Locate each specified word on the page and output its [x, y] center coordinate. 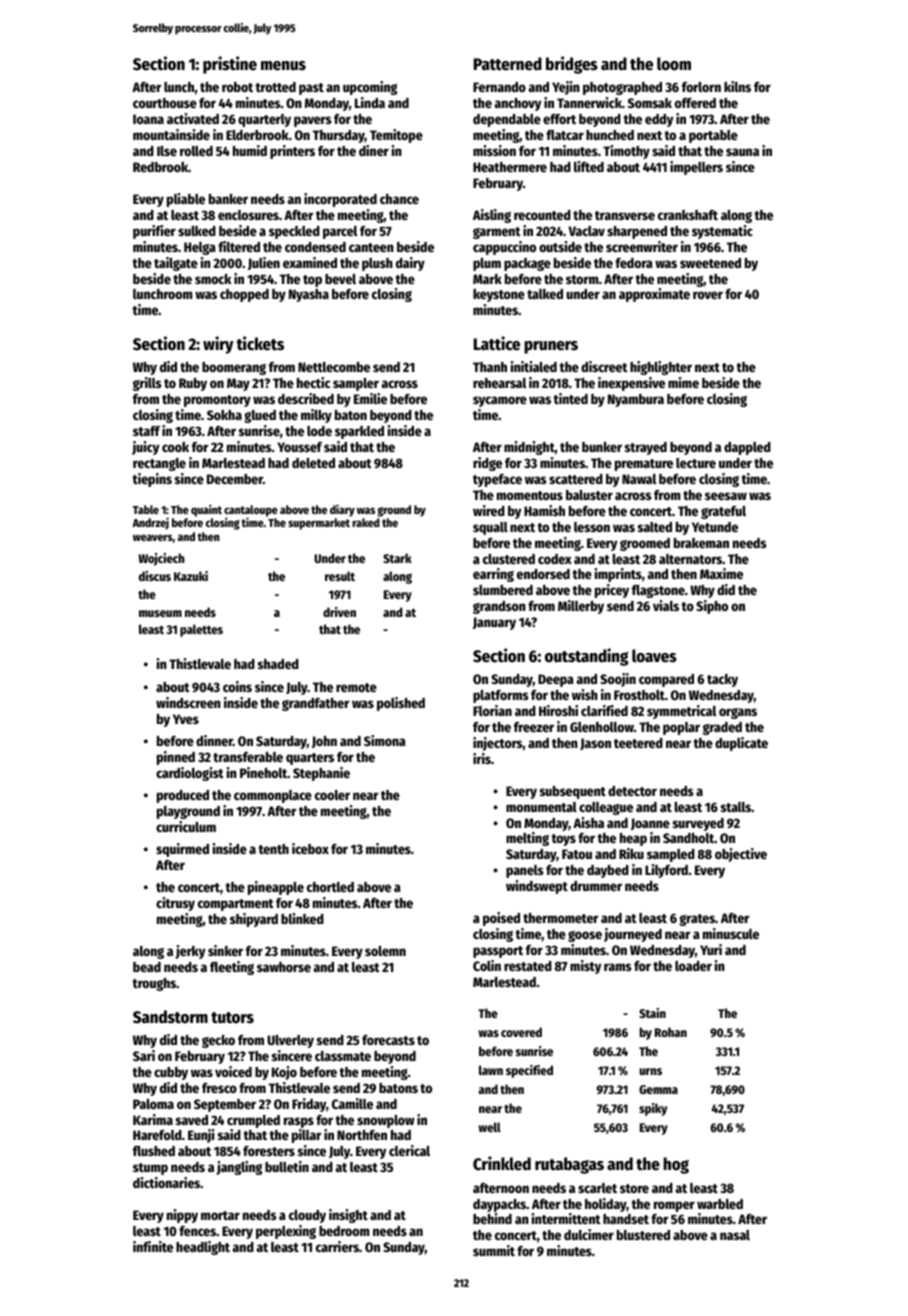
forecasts [388, 1040]
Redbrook [160, 167]
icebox [310, 848]
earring [493, 575]
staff [146, 431]
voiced [233, 1071]
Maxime [721, 573]
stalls [736, 807]
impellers [696, 168]
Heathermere [510, 167]
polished [401, 704]
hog [676, 1165]
